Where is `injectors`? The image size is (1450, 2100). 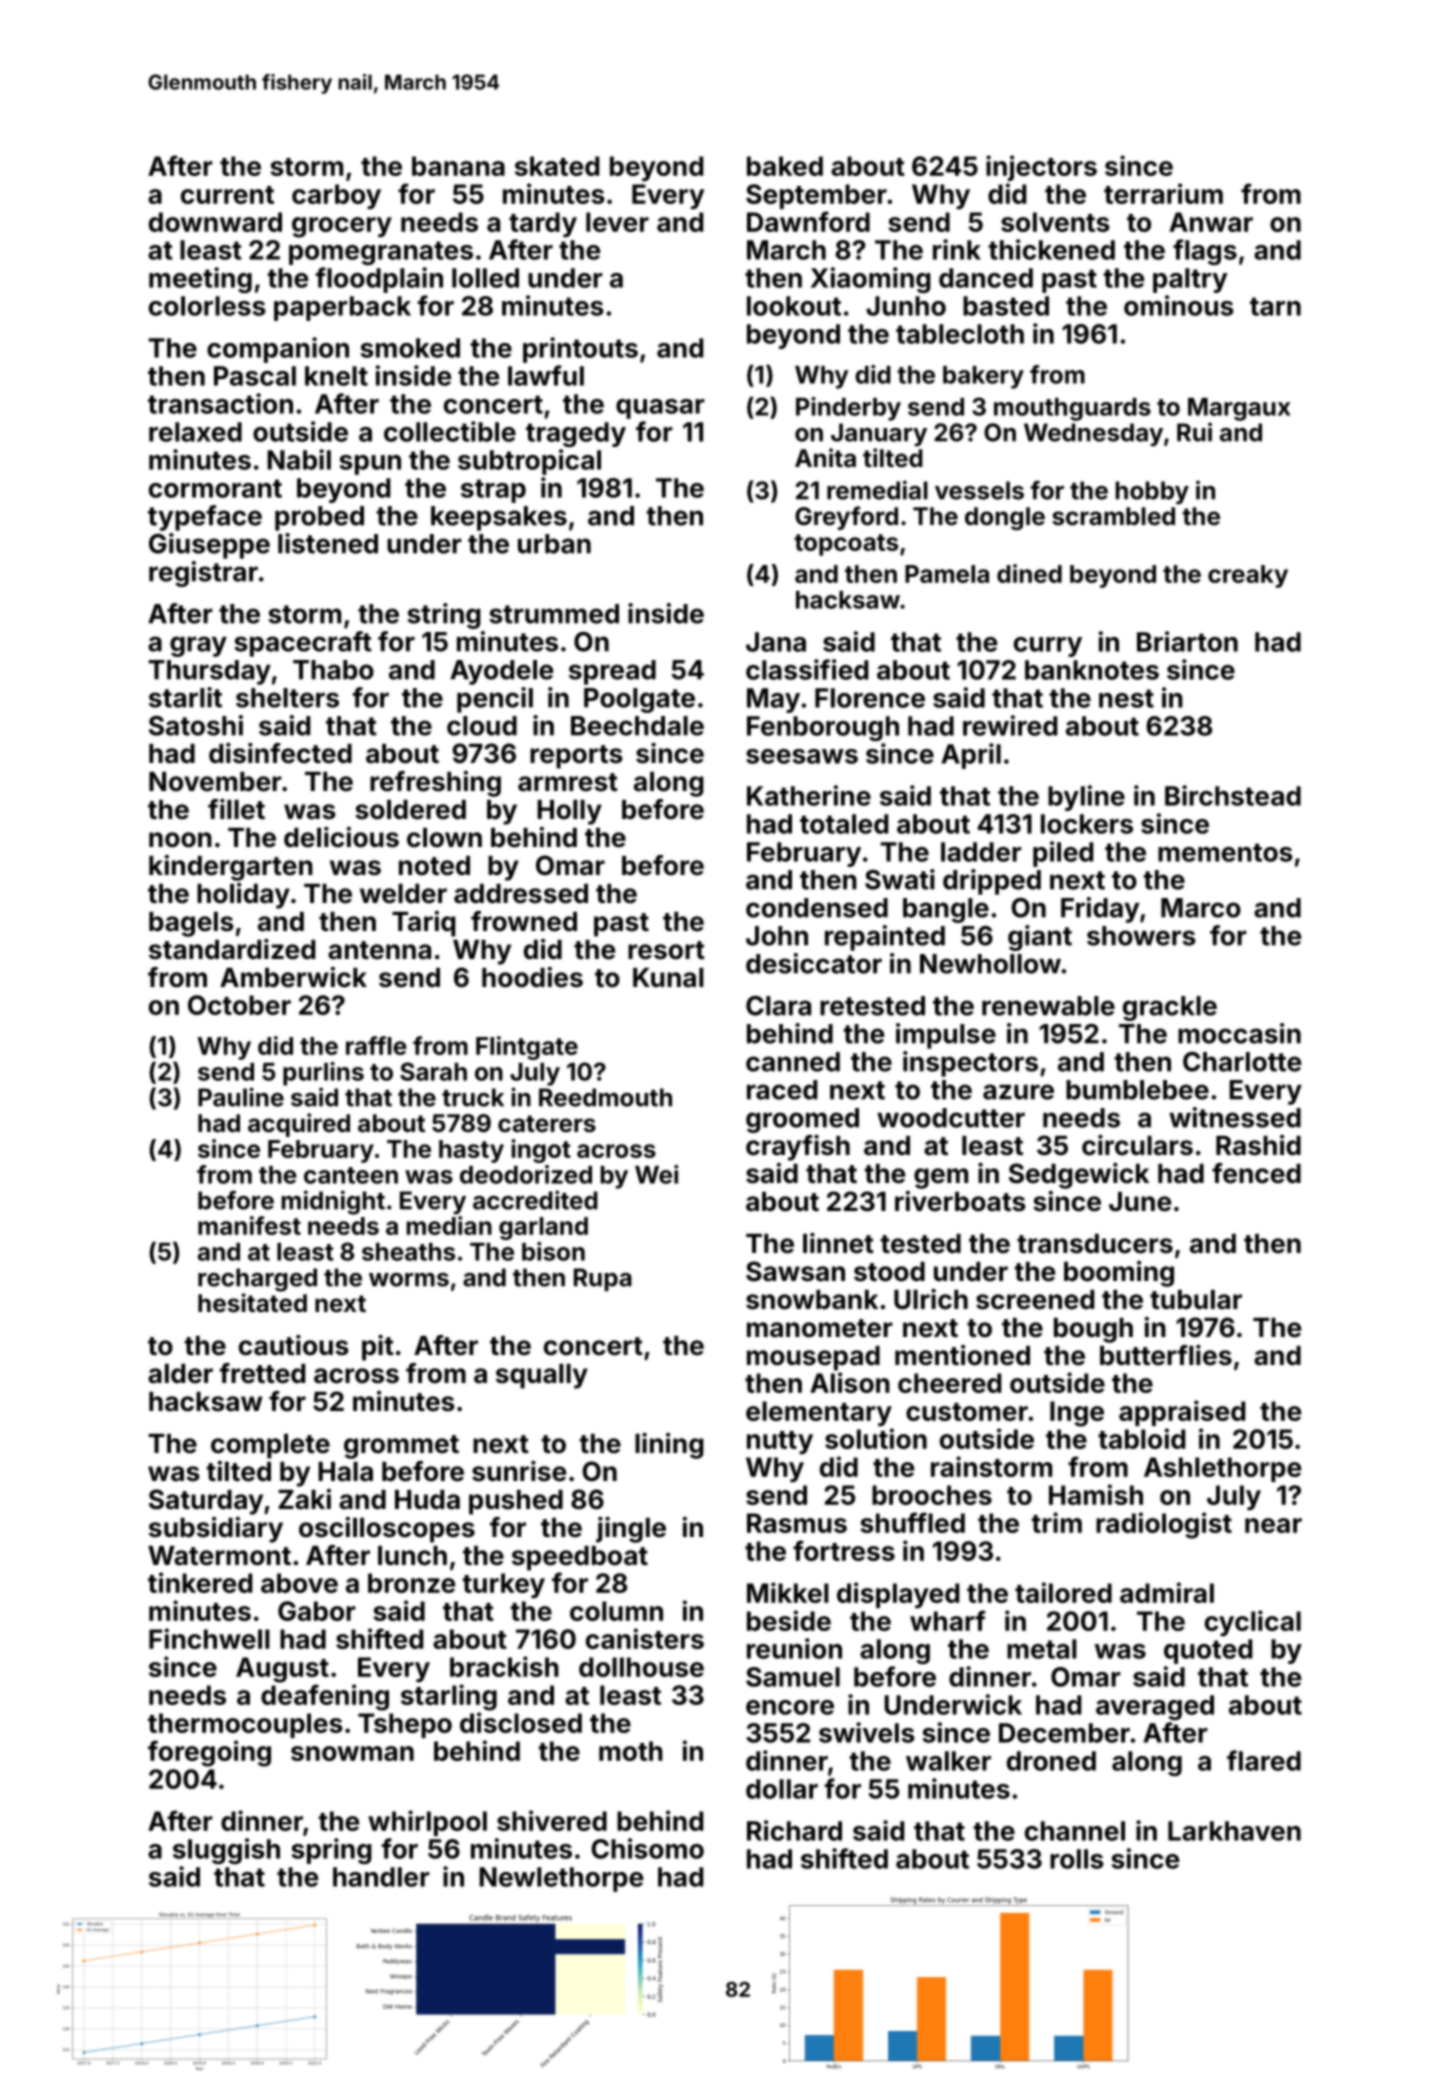
injectors is located at coordinates (1041, 168).
